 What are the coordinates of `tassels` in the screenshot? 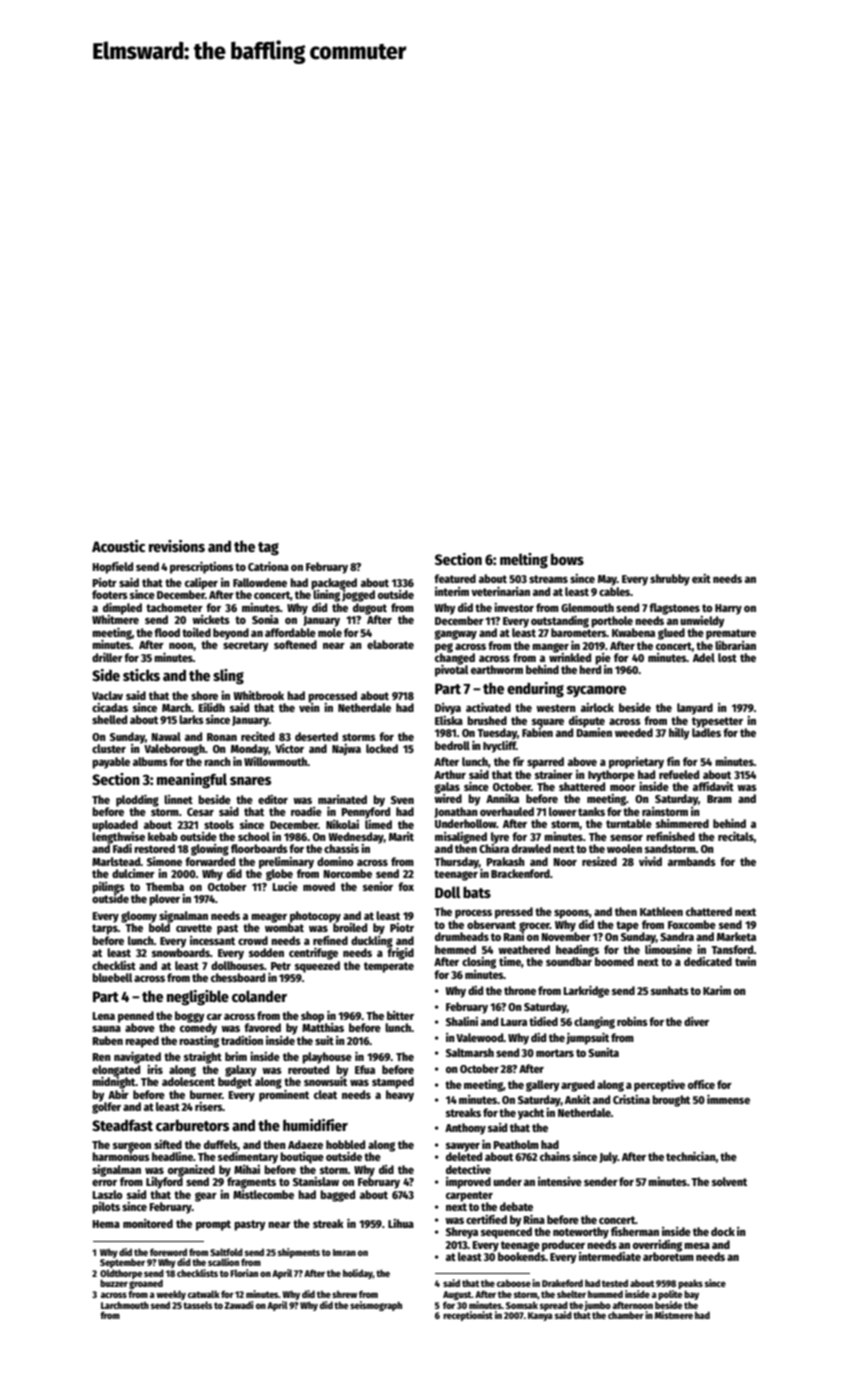 It's located at (198, 1305).
